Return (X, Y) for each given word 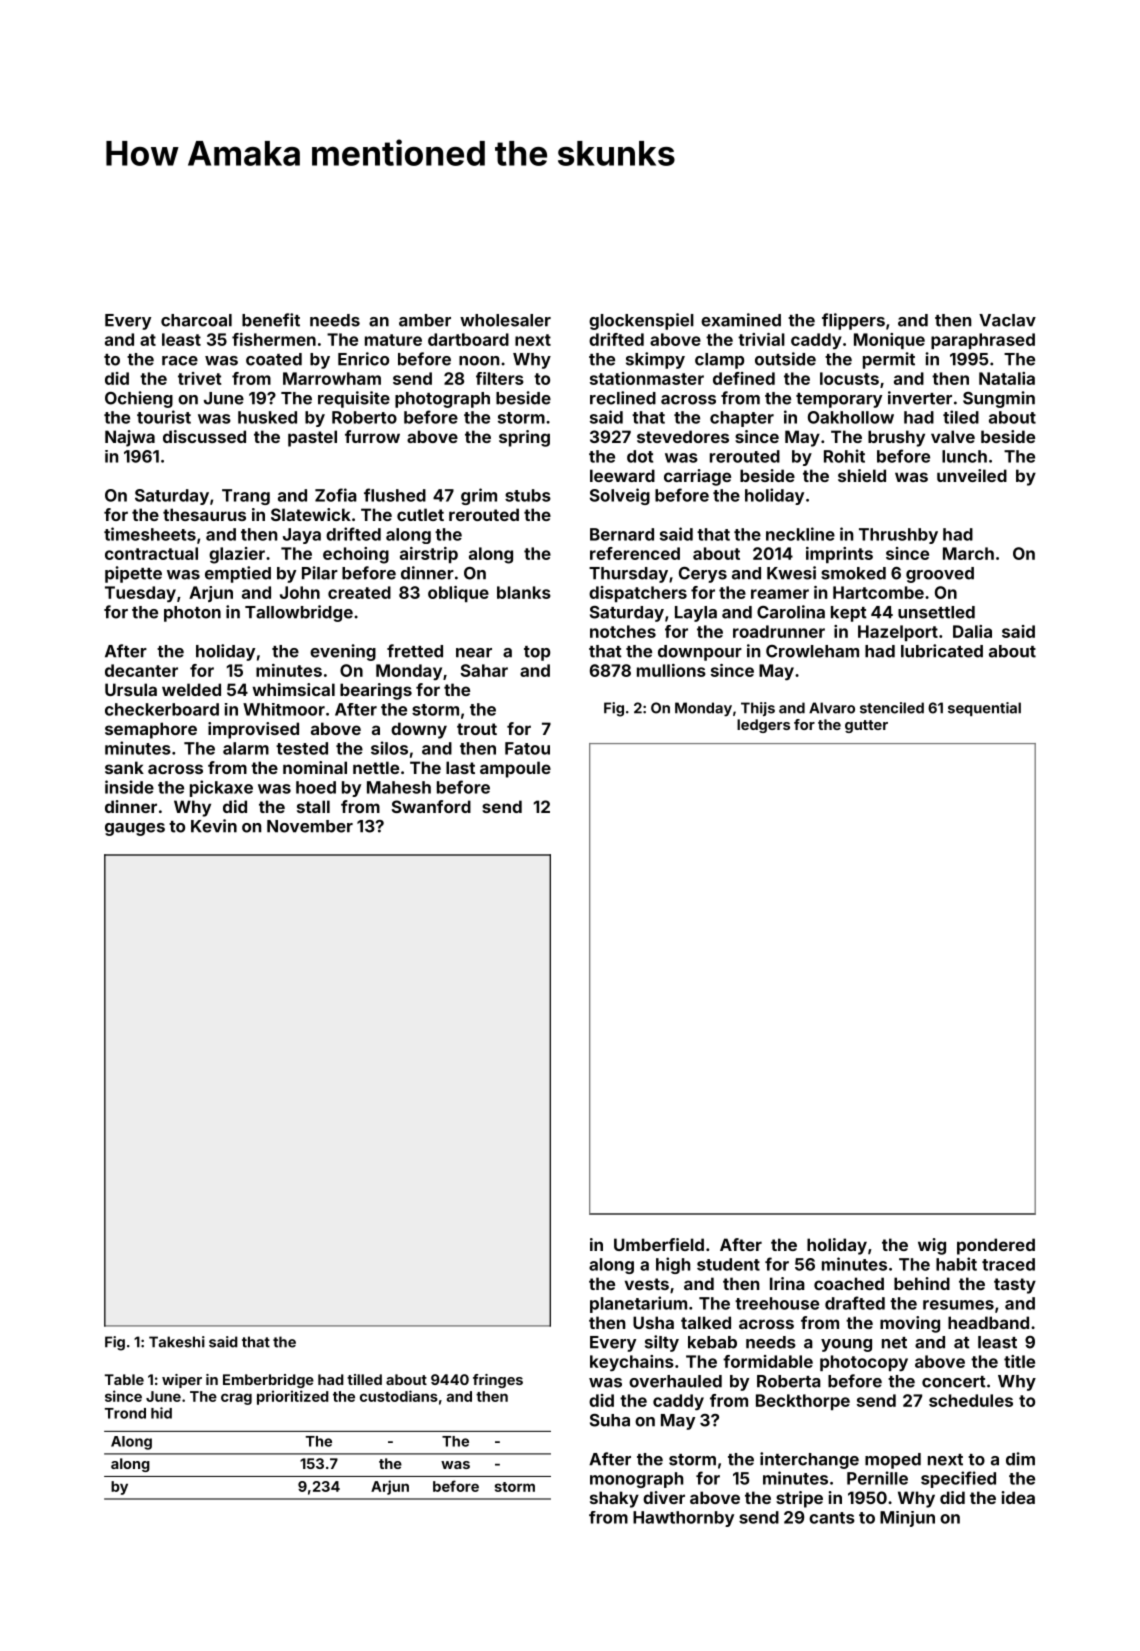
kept (849, 614)
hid (161, 1413)
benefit (271, 320)
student (728, 1264)
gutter (866, 726)
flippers (853, 321)
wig (932, 1246)
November (310, 826)
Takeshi (177, 1342)
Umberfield (659, 1244)
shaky (614, 1499)
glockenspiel (641, 321)
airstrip (429, 555)
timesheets (150, 534)
